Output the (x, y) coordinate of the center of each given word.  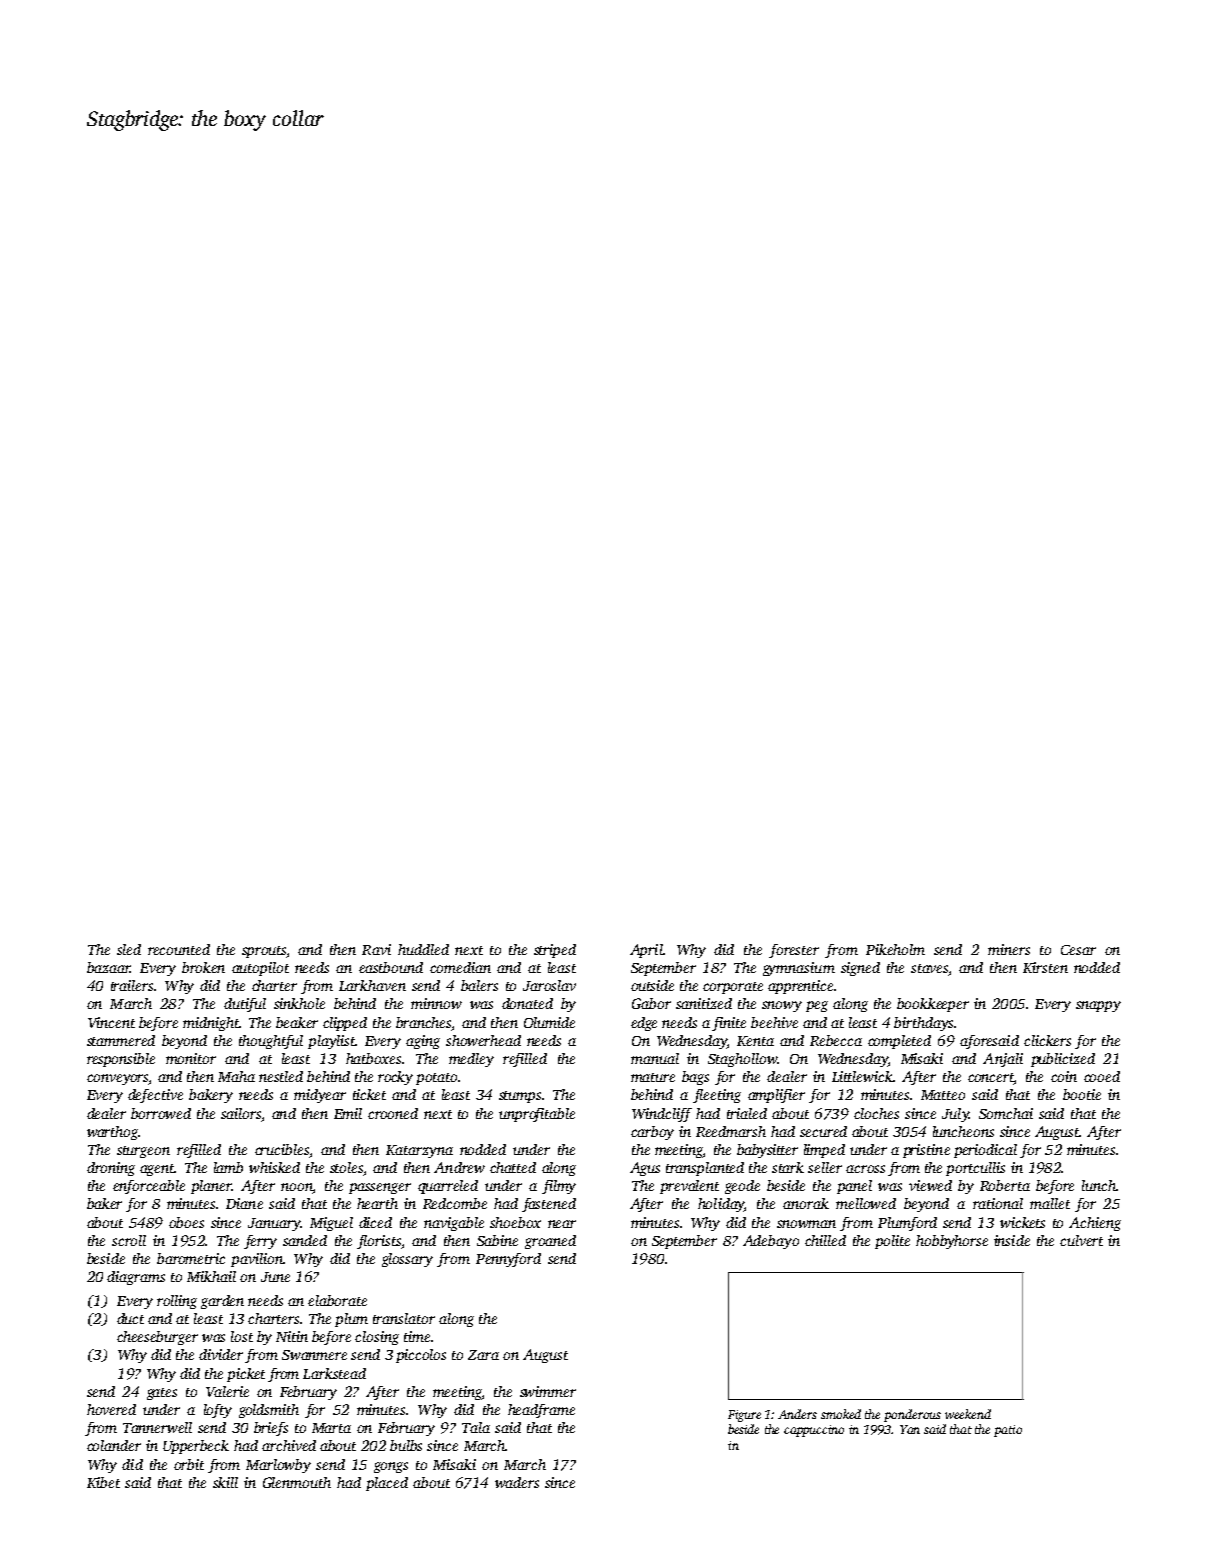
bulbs (406, 1445)
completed (899, 1042)
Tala (476, 1427)
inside (1012, 1240)
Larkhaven (372, 985)
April (646, 951)
